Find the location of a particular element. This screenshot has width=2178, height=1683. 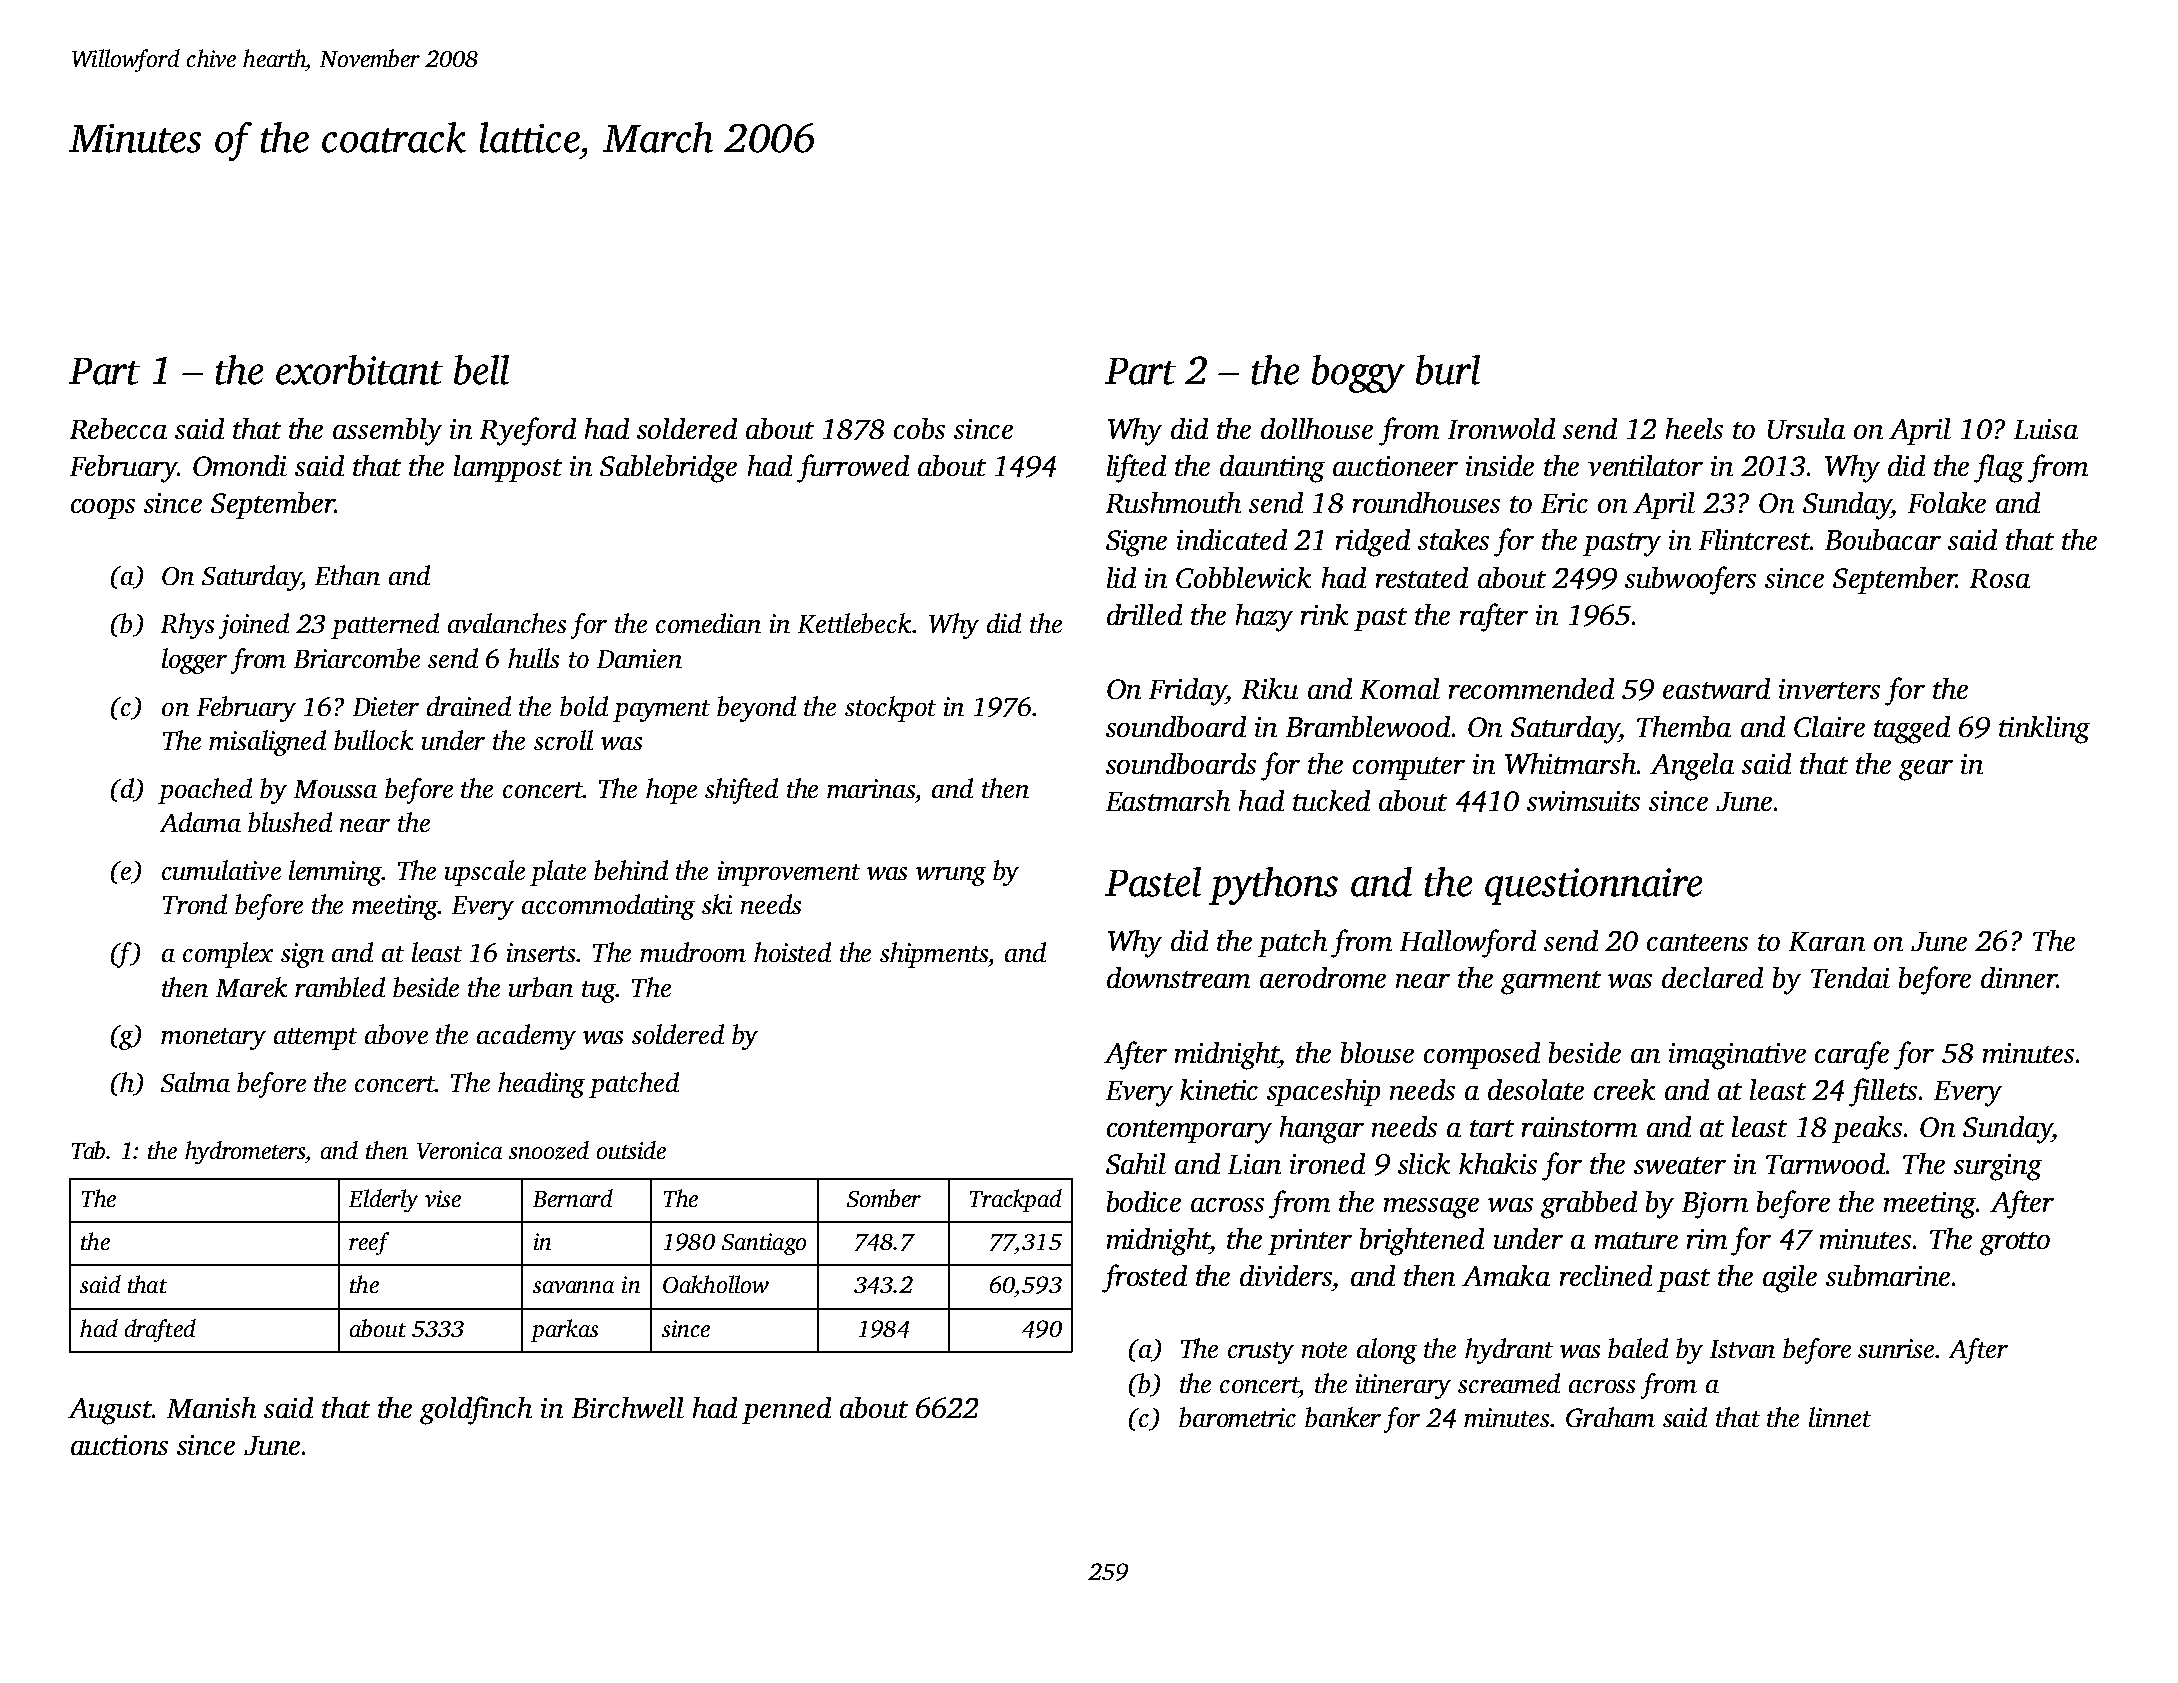

August is located at coordinates (110, 1411).
